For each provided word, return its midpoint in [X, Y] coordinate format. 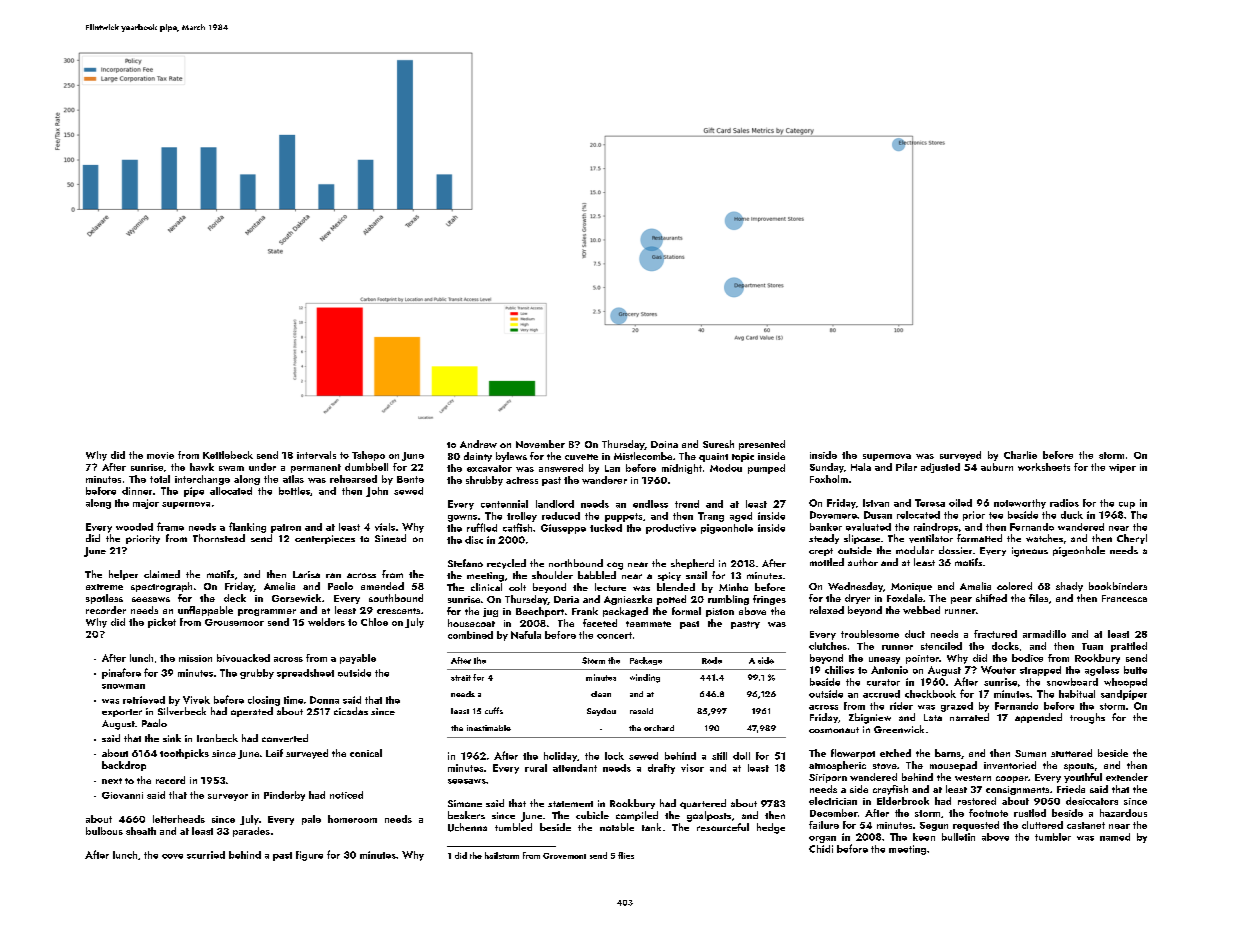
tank [651, 827]
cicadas [351, 711]
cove [172, 856]
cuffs [494, 710]
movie [160, 455]
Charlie [1020, 455]
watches [1044, 538]
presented [762, 445]
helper [123, 575]
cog [615, 566]
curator [883, 682]
